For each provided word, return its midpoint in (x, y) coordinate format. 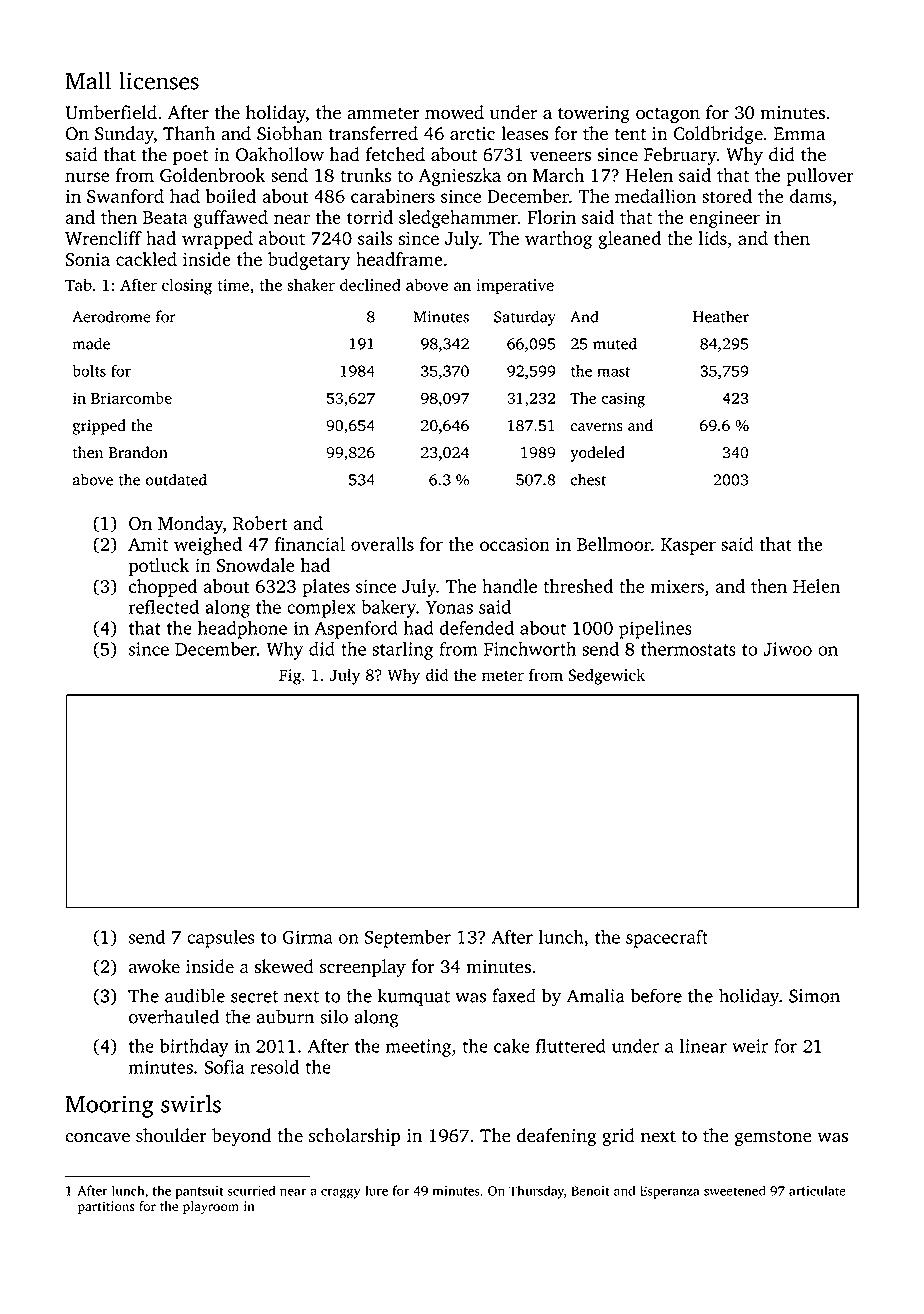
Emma (799, 133)
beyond (241, 1137)
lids (713, 238)
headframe (399, 259)
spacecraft (667, 939)
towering (594, 115)
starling (402, 651)
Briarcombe (131, 398)
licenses (159, 80)
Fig (290, 677)
